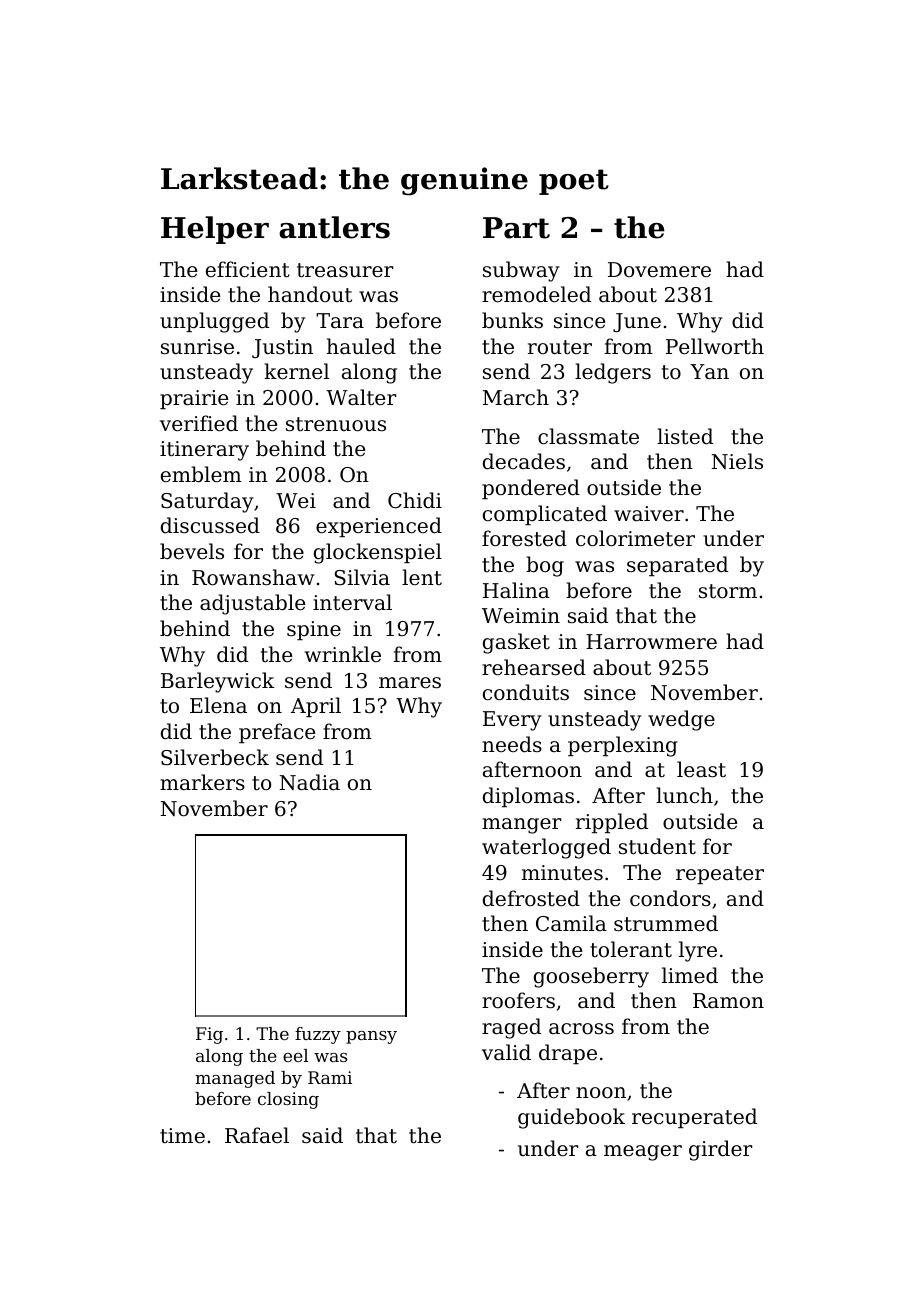 The height and width of the screenshot is (1311, 924). I want to click on experienced, so click(379, 527).
